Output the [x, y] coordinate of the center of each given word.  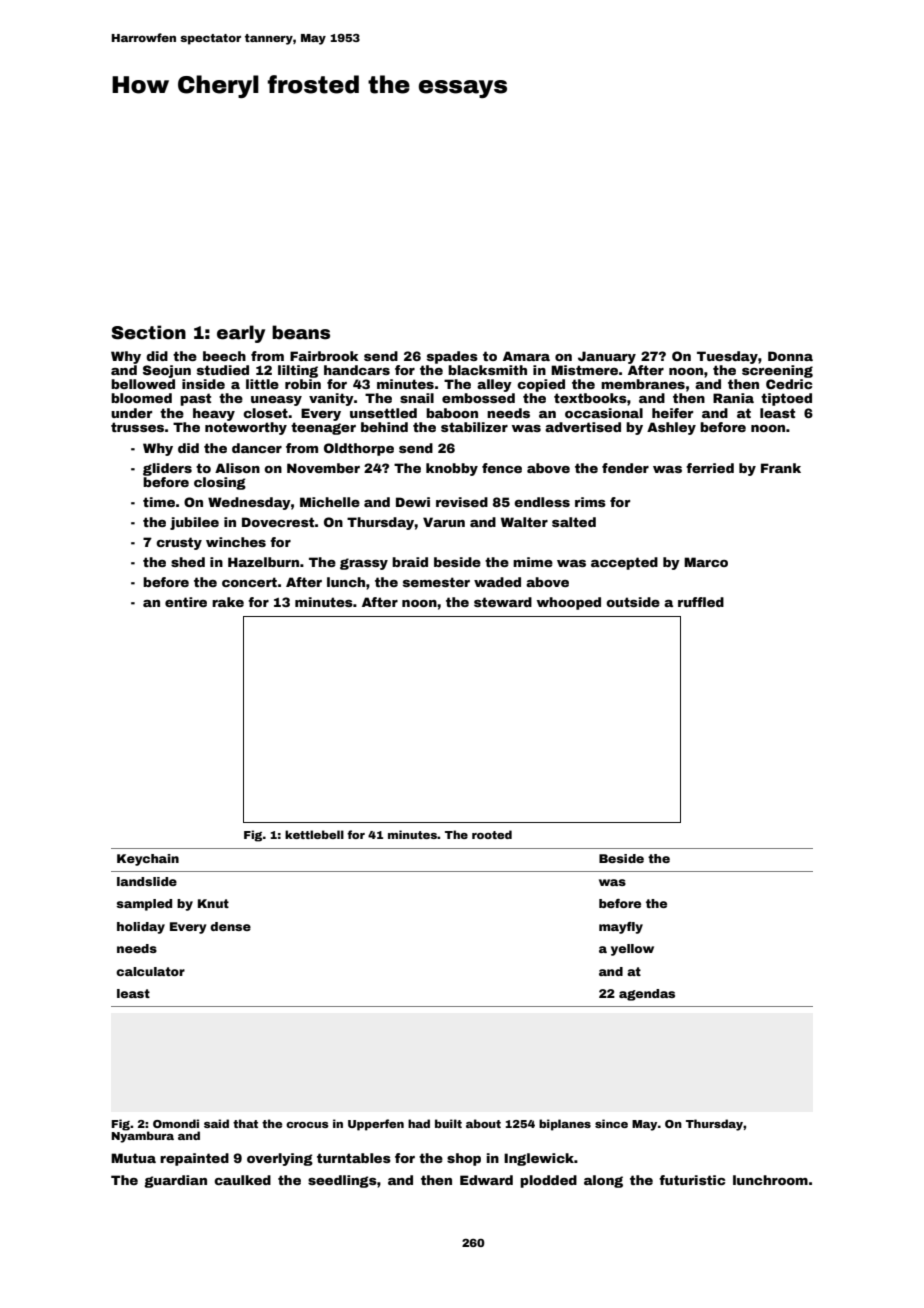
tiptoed [786, 399]
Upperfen [376, 1125]
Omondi [176, 1123]
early [241, 334]
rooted [492, 834]
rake [228, 602]
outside [633, 602]
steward [503, 602]
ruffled [701, 602]
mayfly [621, 928]
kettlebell [314, 834]
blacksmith [487, 370]
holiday [141, 928]
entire [186, 602]
